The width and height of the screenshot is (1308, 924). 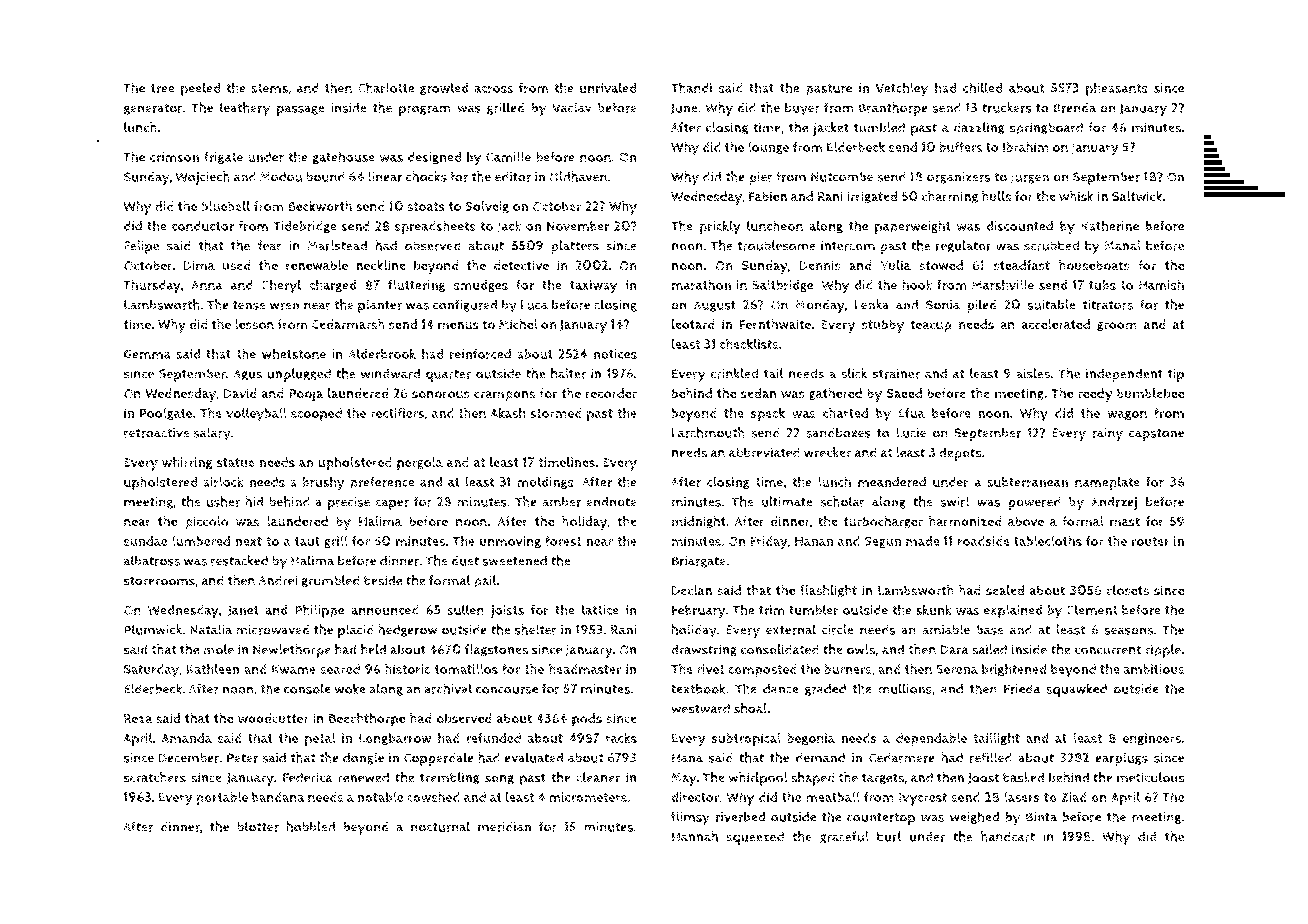 What do you see at coordinates (163, 88) in the screenshot?
I see `tree` at bounding box center [163, 88].
